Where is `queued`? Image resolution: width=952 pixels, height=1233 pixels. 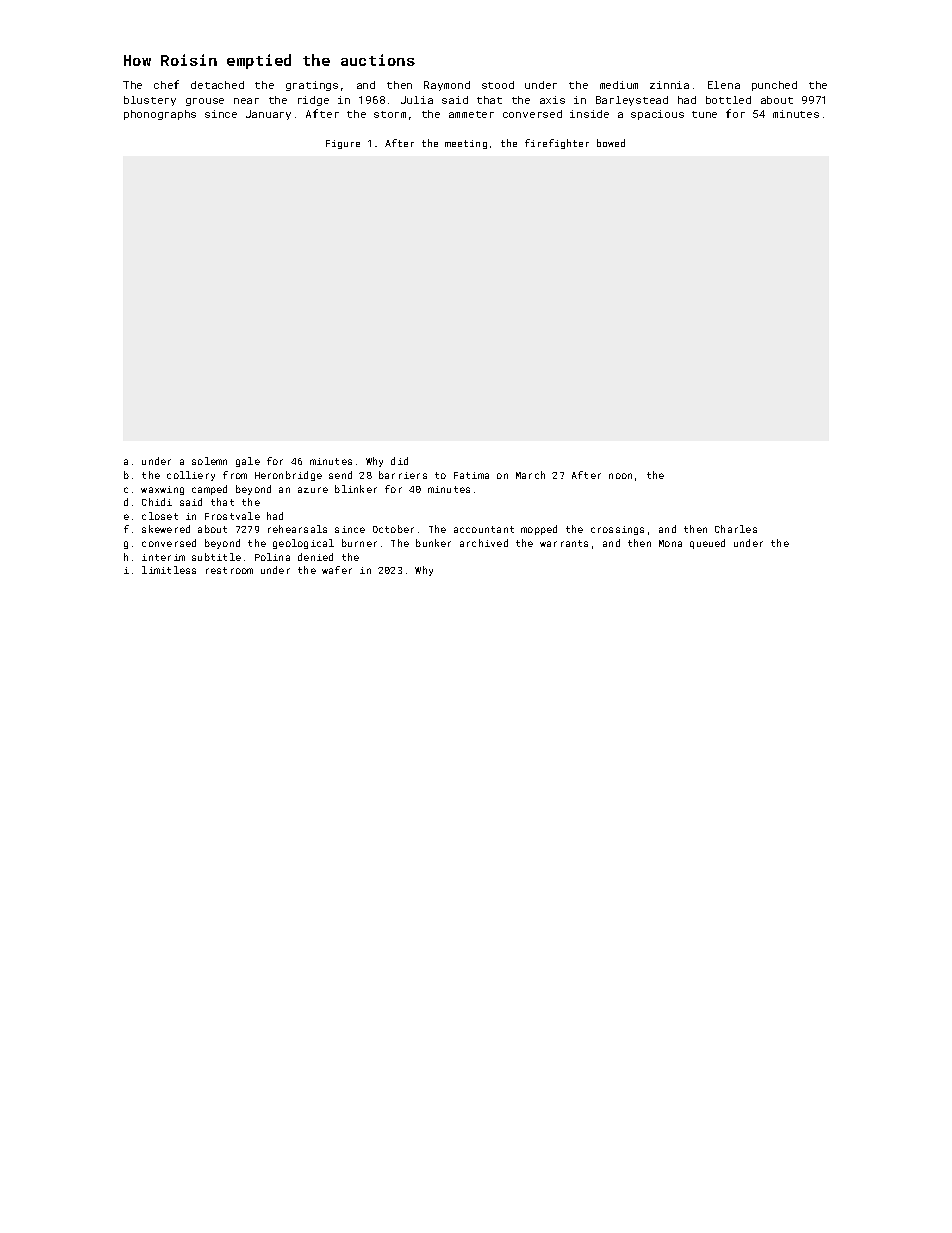
queued is located at coordinates (707, 544).
